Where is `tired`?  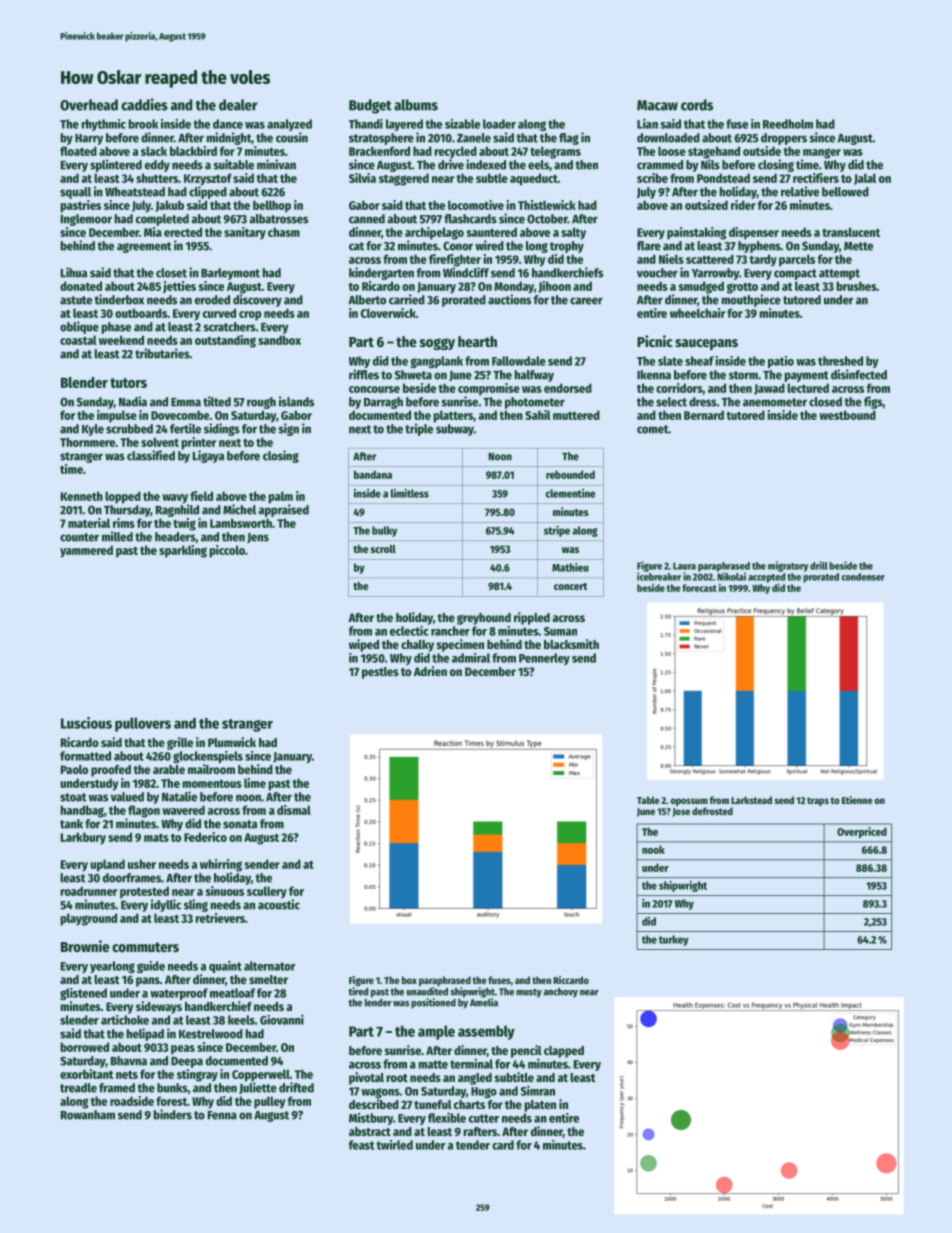 tired is located at coordinates (358, 991).
